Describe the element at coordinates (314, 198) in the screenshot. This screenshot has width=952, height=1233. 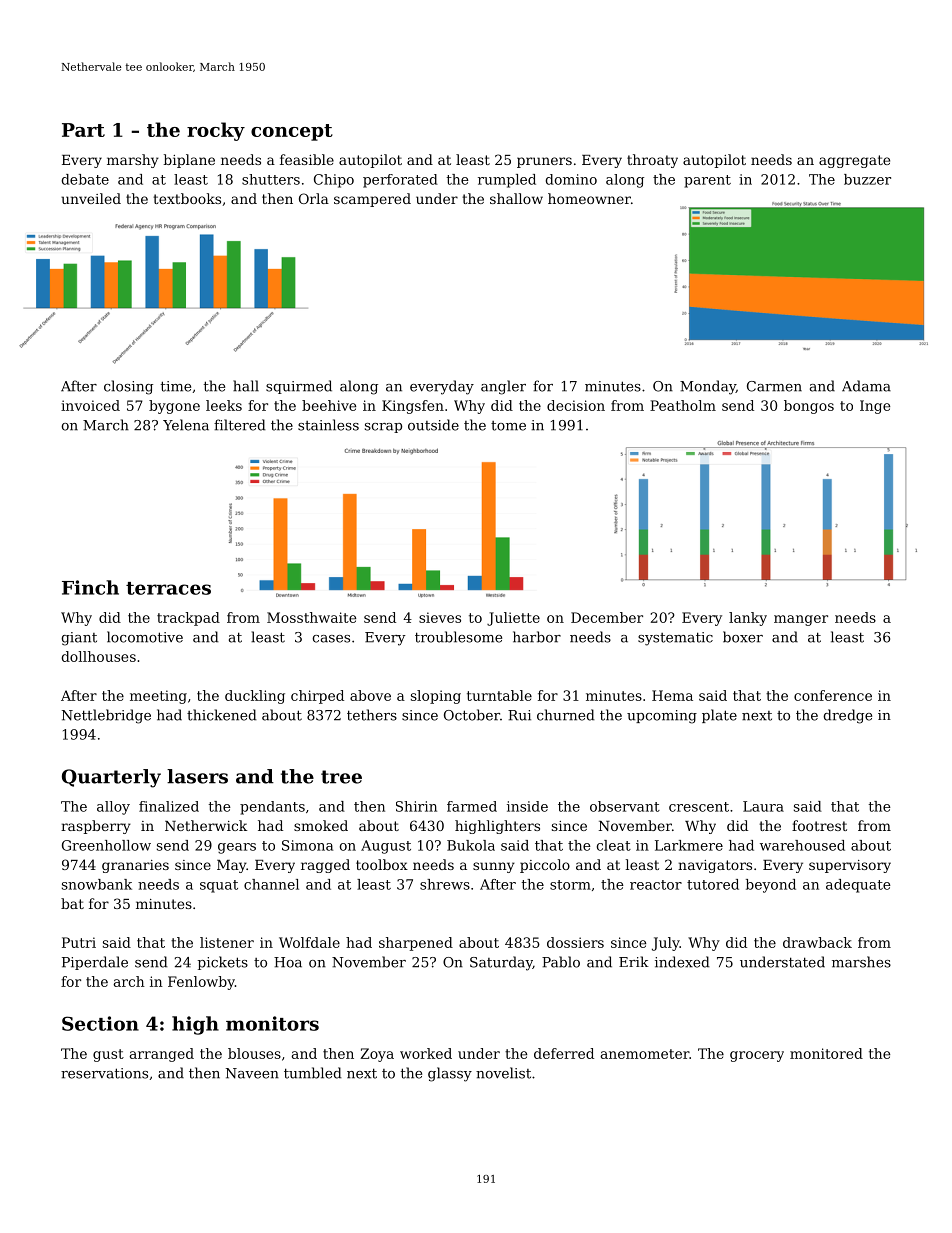
I see `Orla` at that location.
